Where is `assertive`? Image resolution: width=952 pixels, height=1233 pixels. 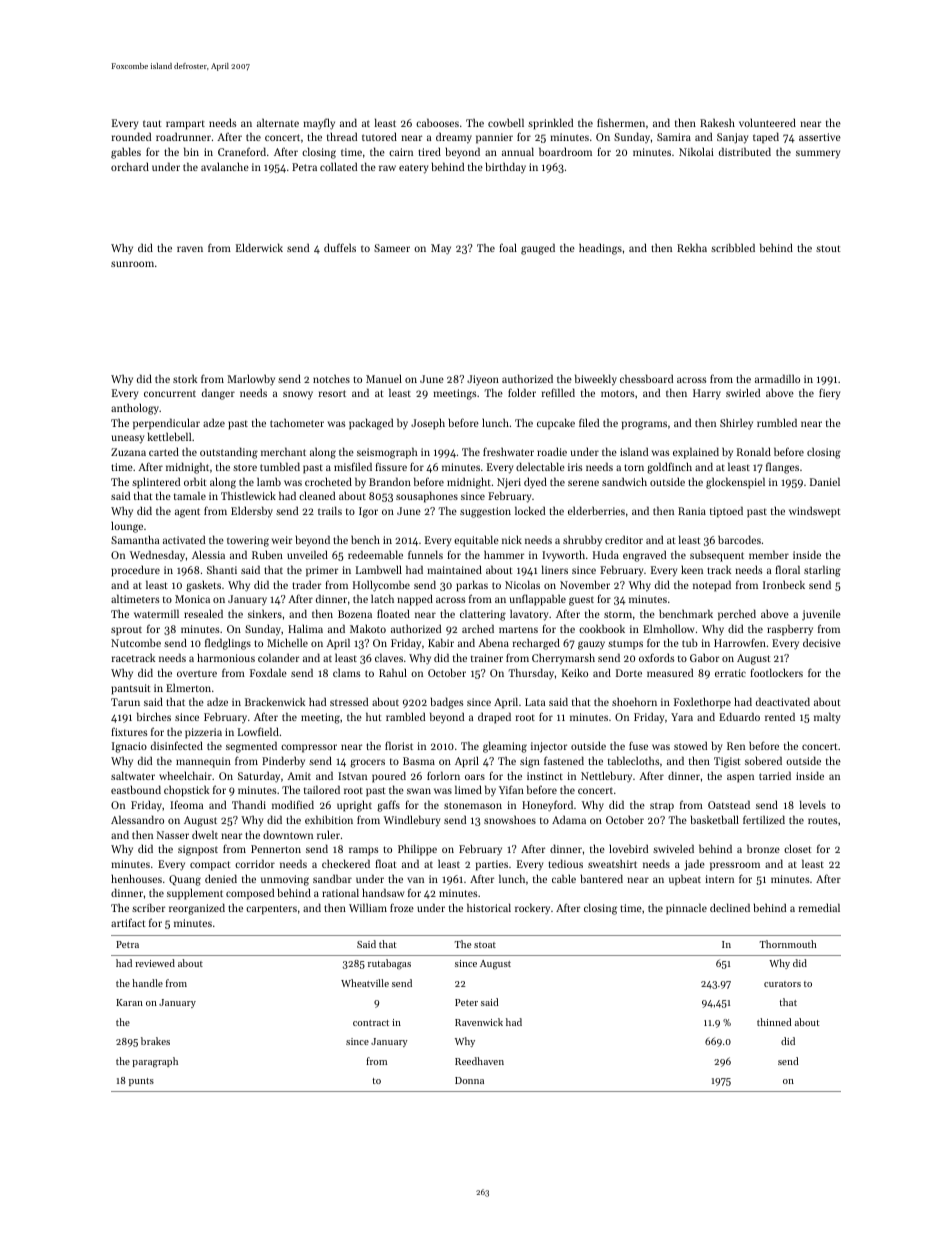 assertive is located at coordinates (820, 137).
